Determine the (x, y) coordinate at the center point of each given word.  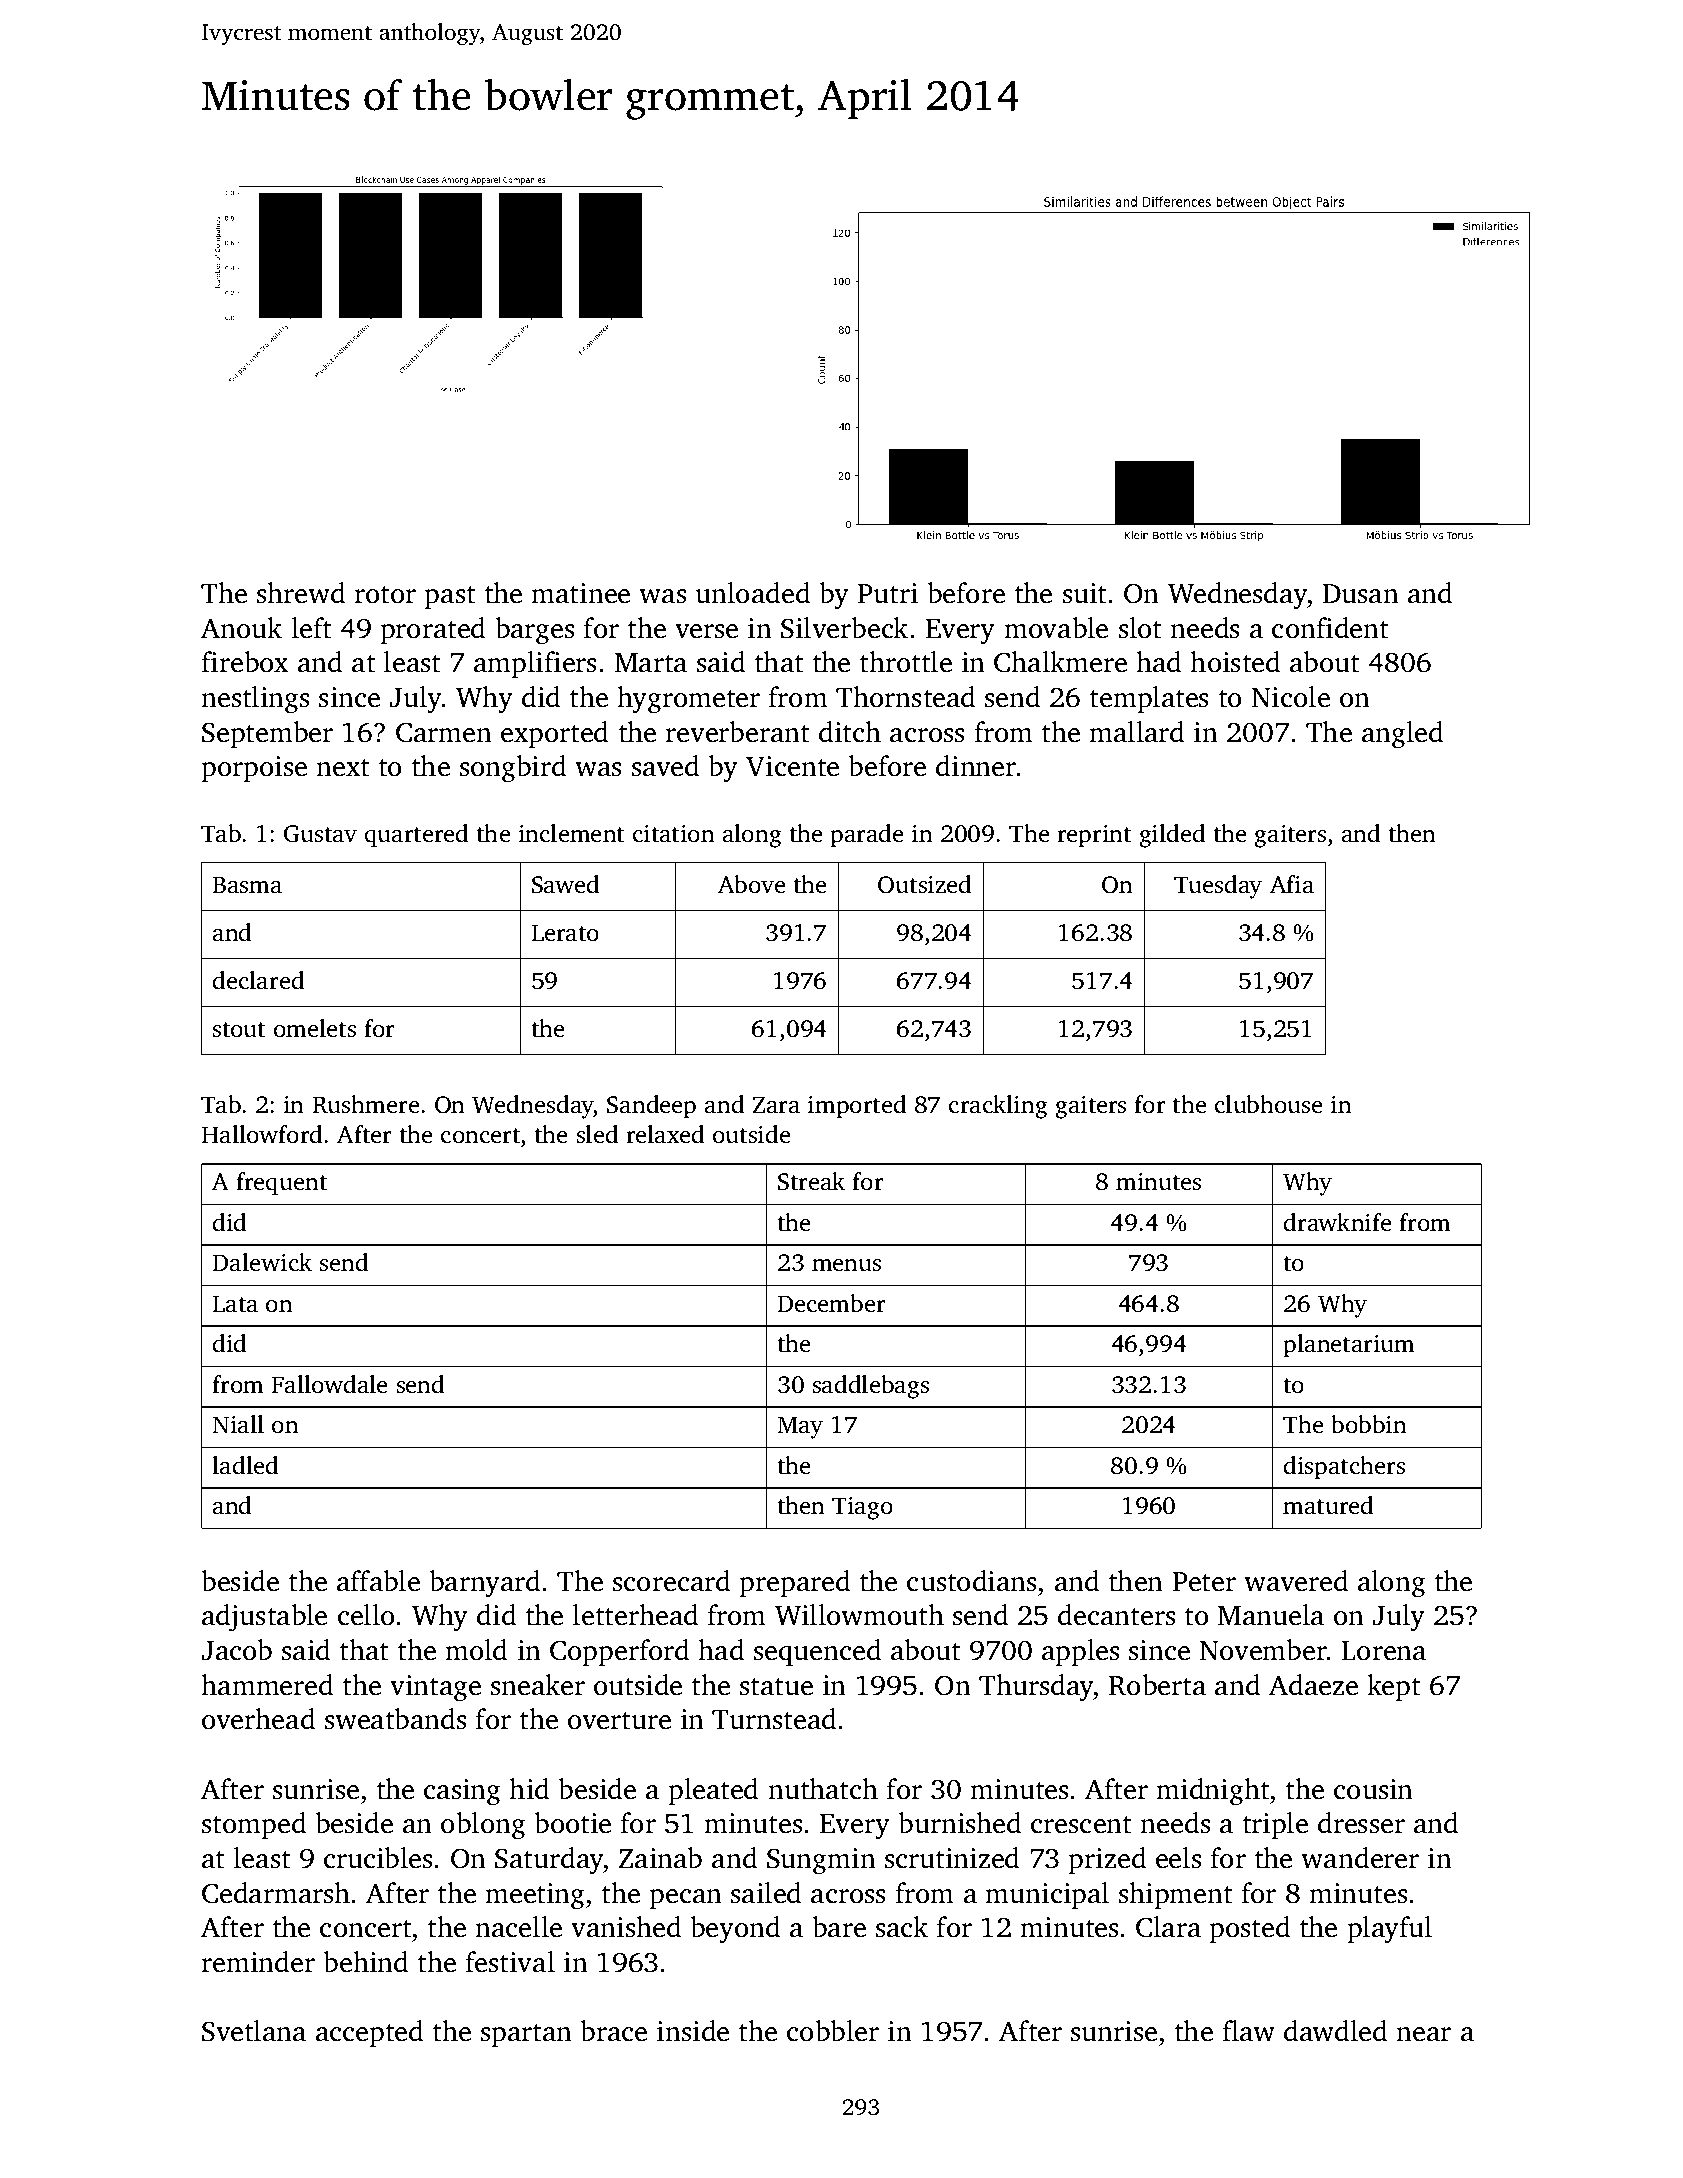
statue (776, 1687)
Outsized (924, 884)
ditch (850, 732)
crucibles (378, 1858)
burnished (959, 1823)
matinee (580, 593)
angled (1402, 735)
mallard (1136, 732)
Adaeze (1313, 1685)
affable (378, 1581)
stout (239, 1030)
